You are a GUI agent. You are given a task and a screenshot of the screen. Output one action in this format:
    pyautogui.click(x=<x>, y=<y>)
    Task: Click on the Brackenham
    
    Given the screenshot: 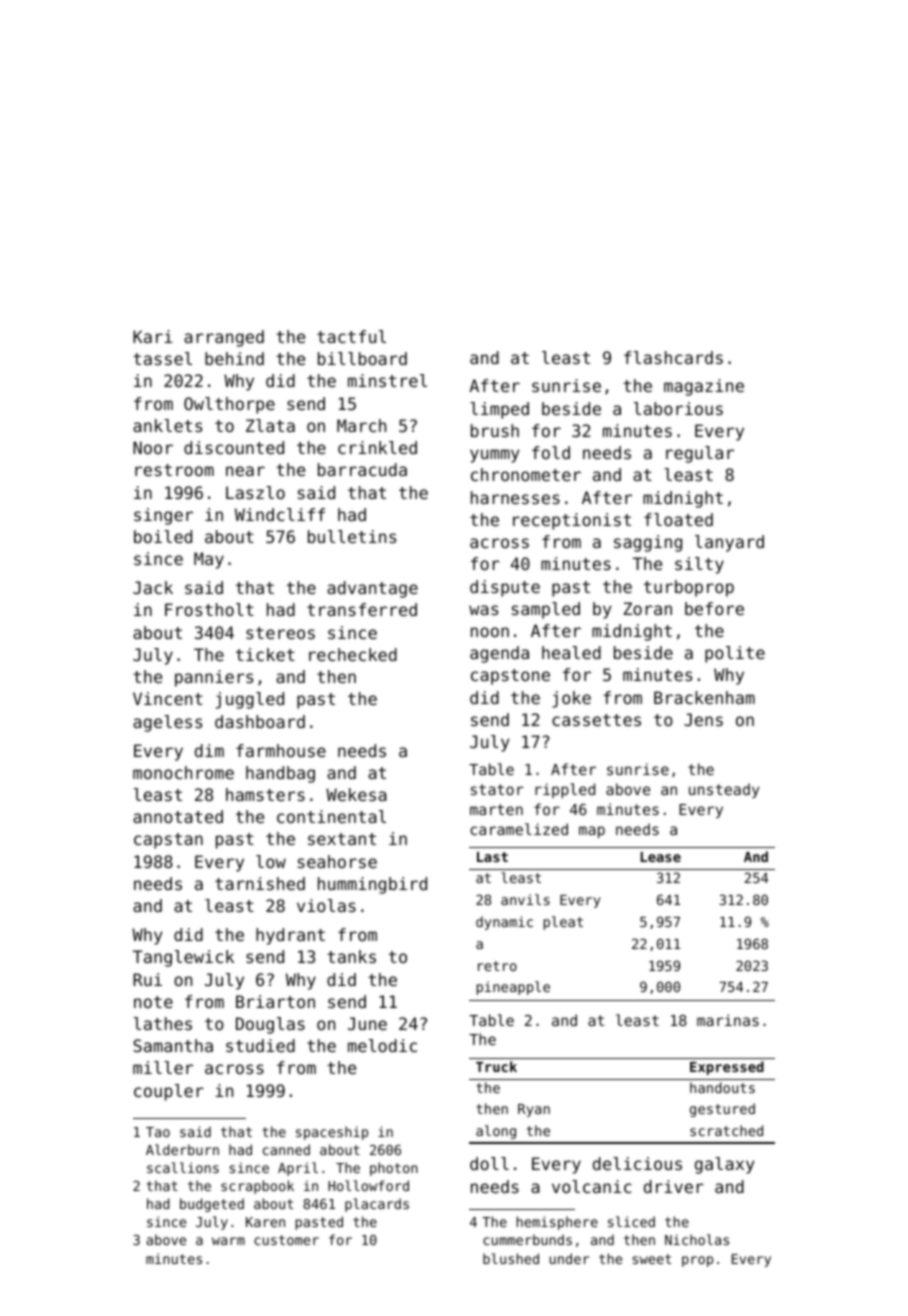 What is the action you would take?
    pyautogui.click(x=704, y=697)
